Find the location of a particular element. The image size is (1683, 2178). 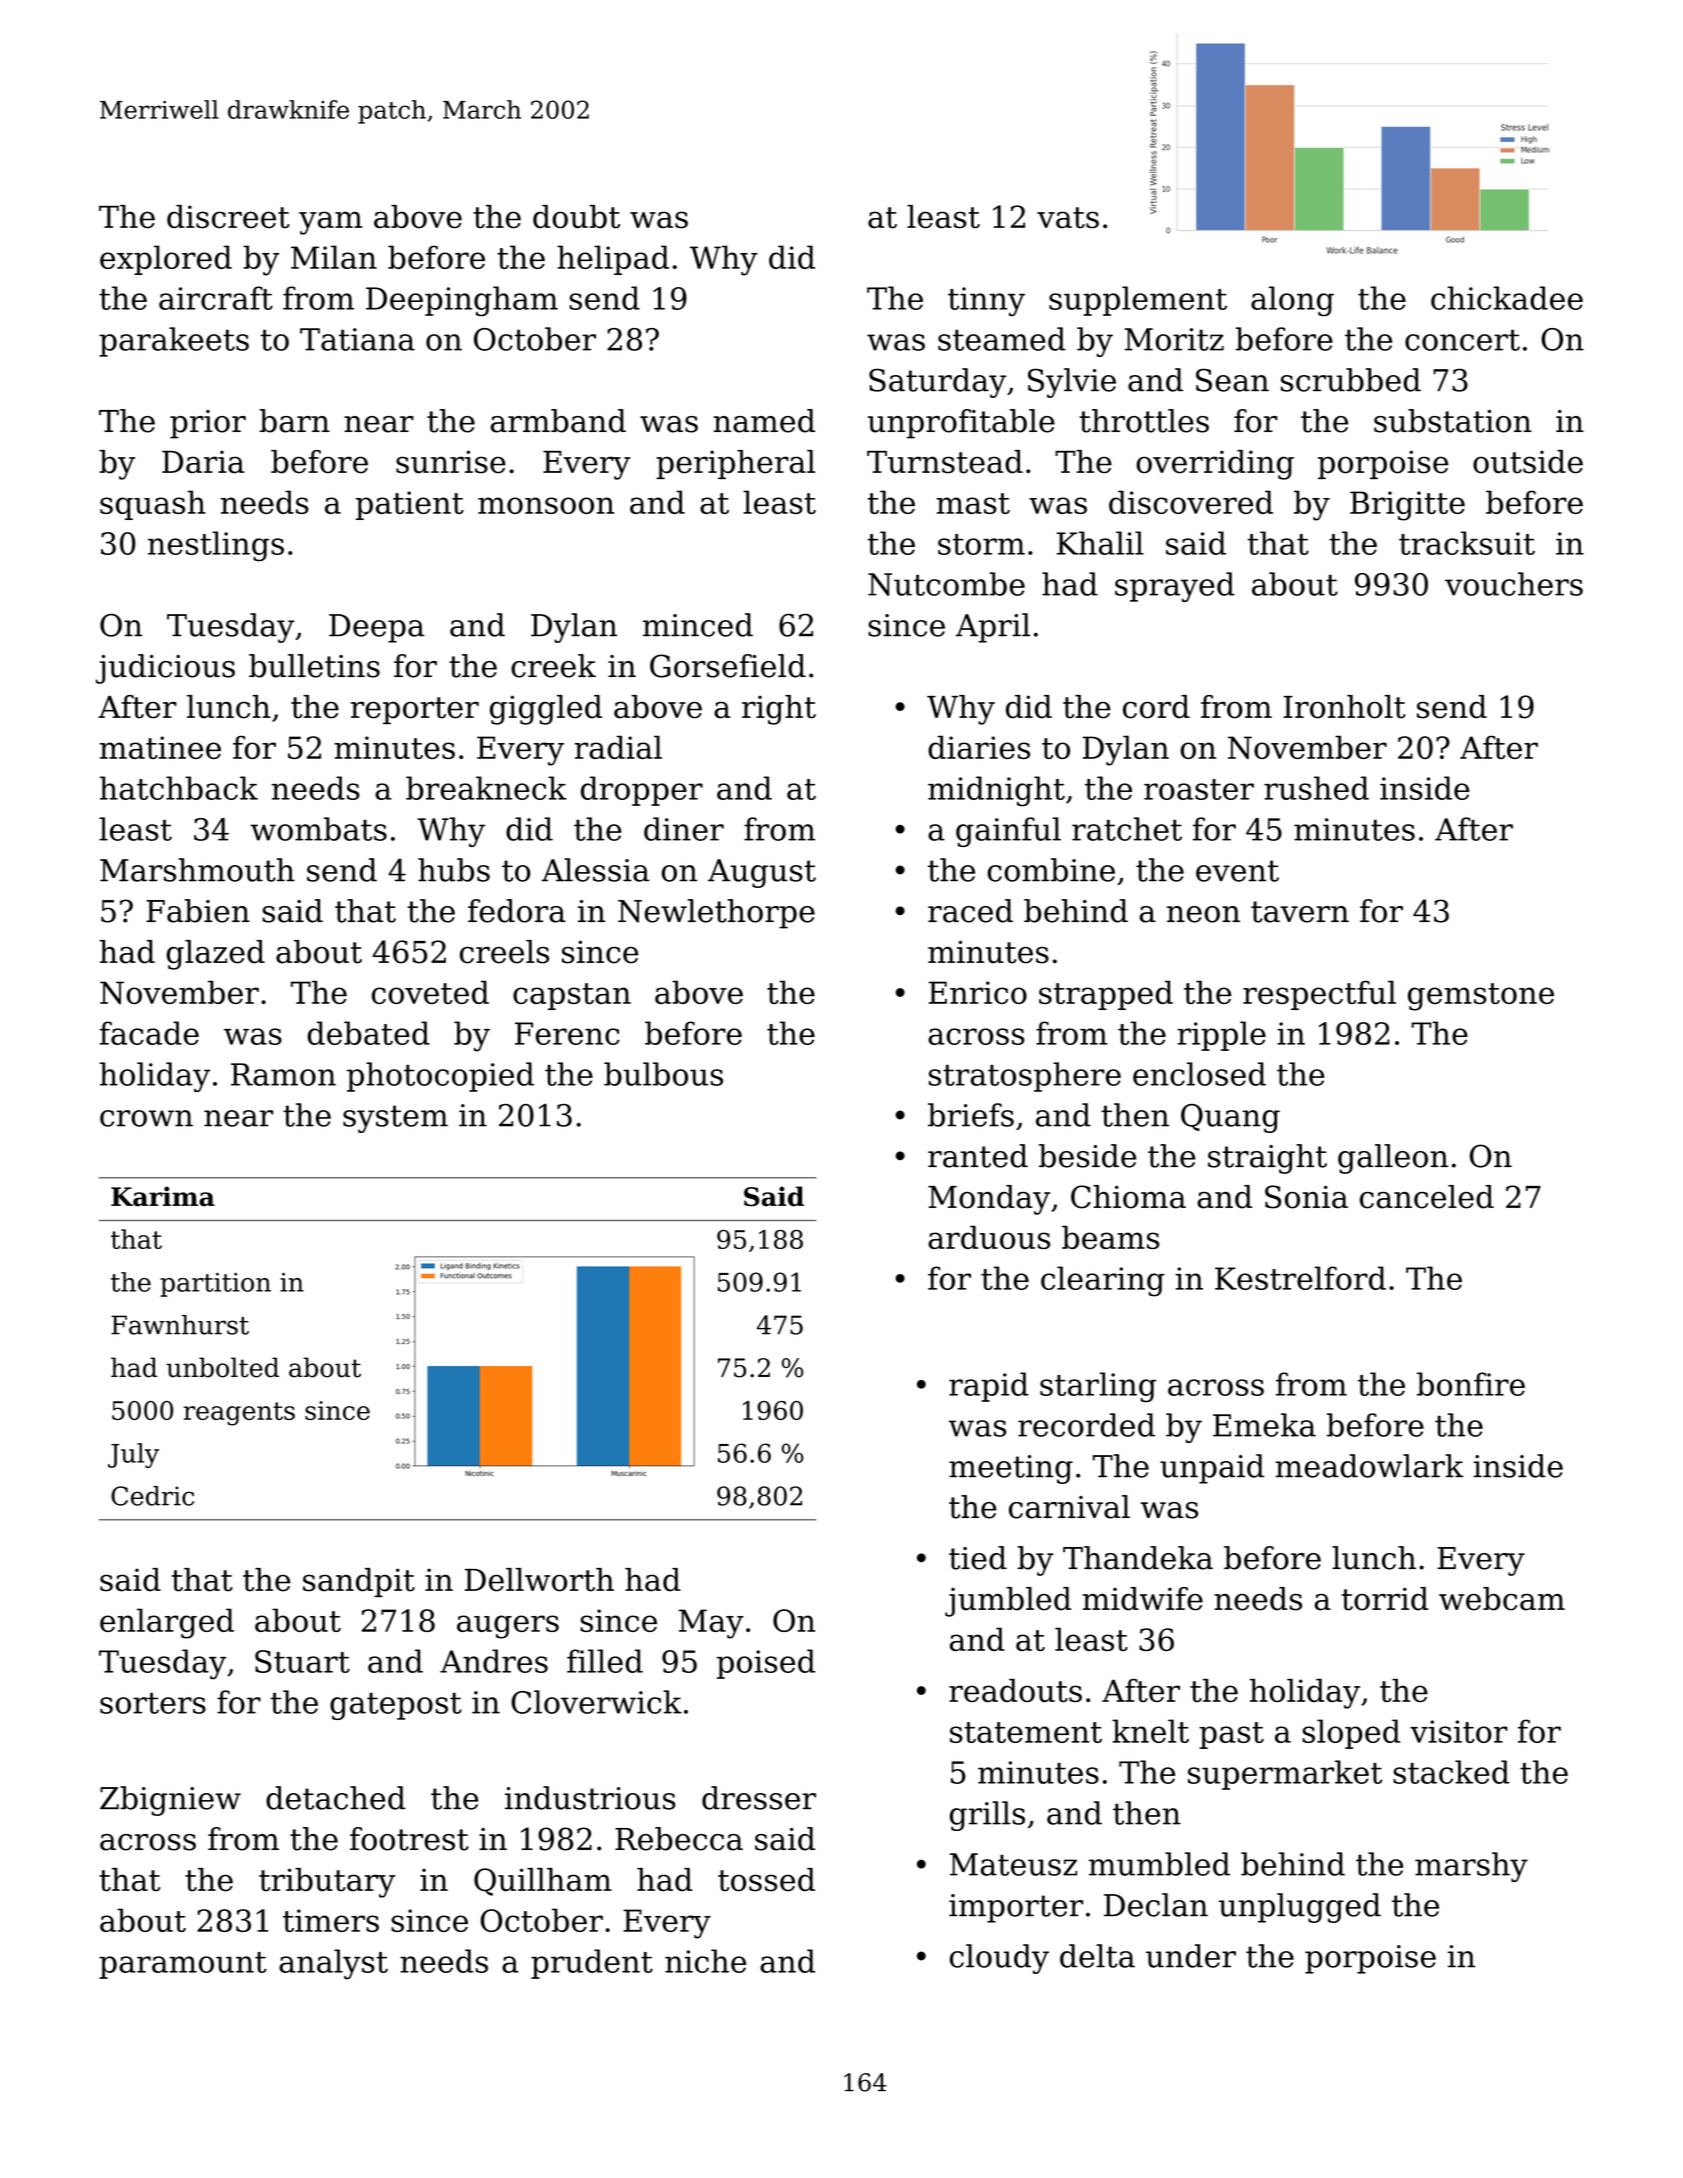

along is located at coordinates (1292, 301).
